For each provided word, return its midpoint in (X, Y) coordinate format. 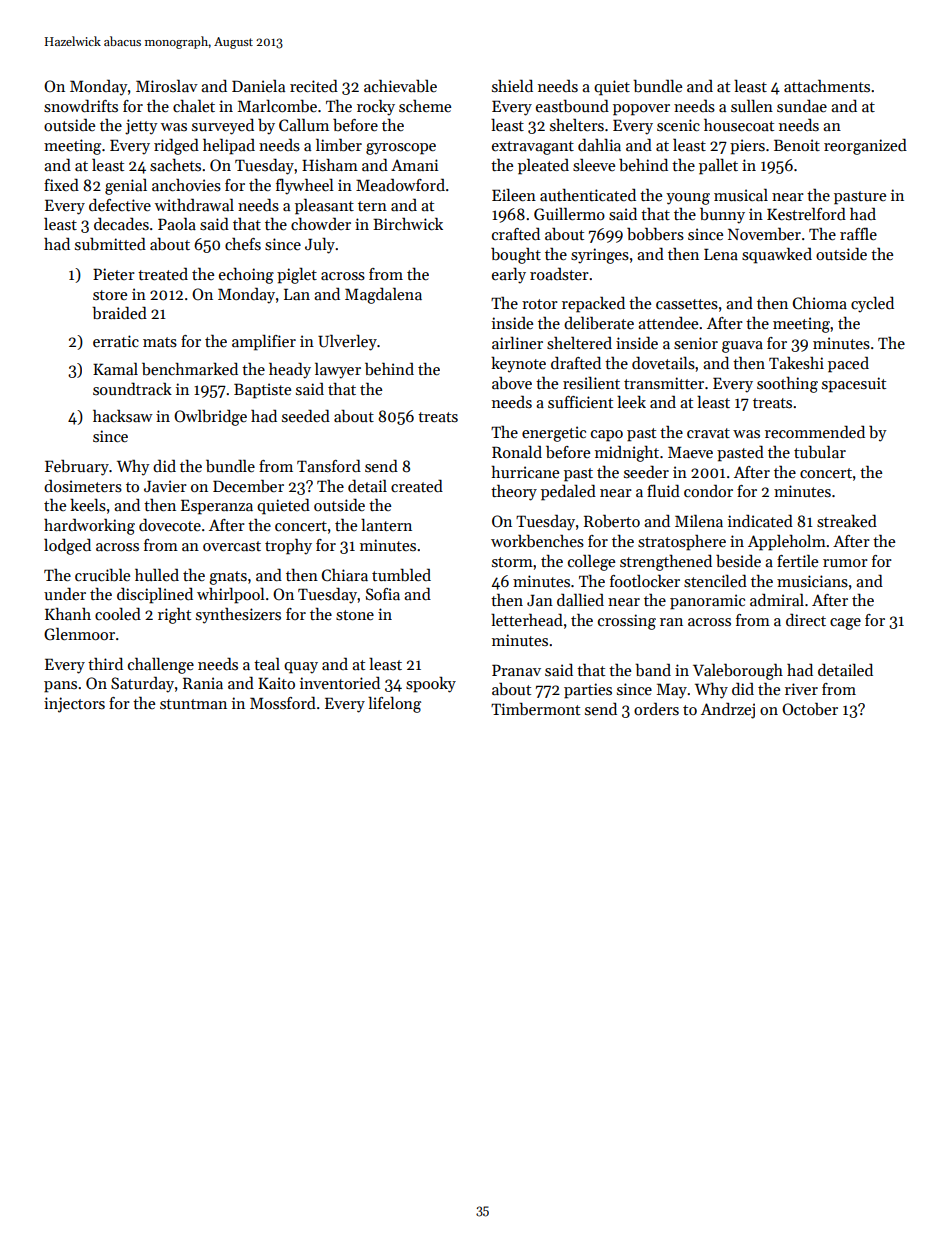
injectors (74, 705)
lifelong (394, 704)
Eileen (514, 194)
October (810, 709)
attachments (827, 85)
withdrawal (194, 204)
